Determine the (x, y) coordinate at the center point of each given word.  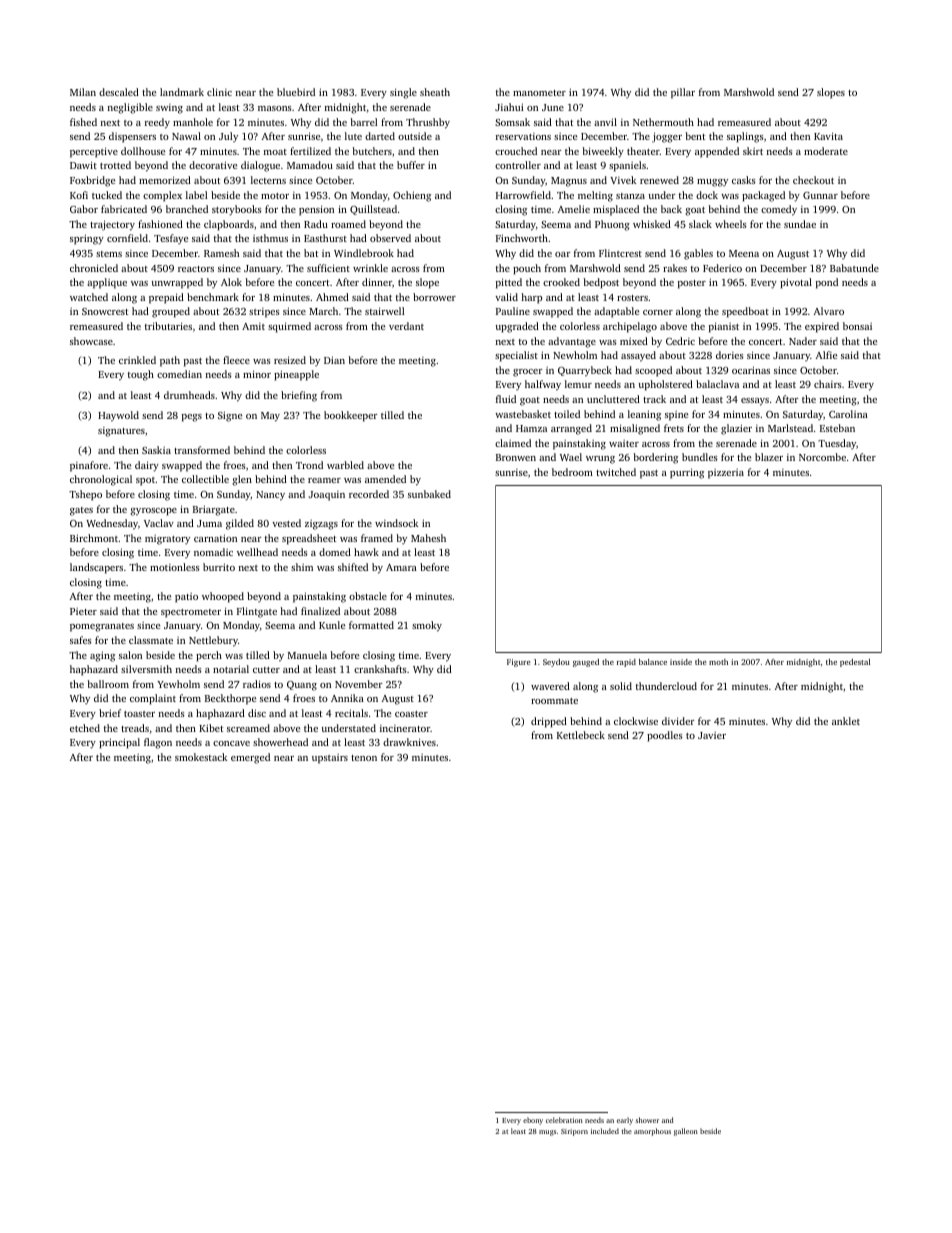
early (625, 1121)
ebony (533, 1121)
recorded (369, 494)
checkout (813, 180)
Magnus (569, 182)
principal (119, 743)
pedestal (855, 663)
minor (257, 374)
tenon (364, 758)
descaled (119, 92)
